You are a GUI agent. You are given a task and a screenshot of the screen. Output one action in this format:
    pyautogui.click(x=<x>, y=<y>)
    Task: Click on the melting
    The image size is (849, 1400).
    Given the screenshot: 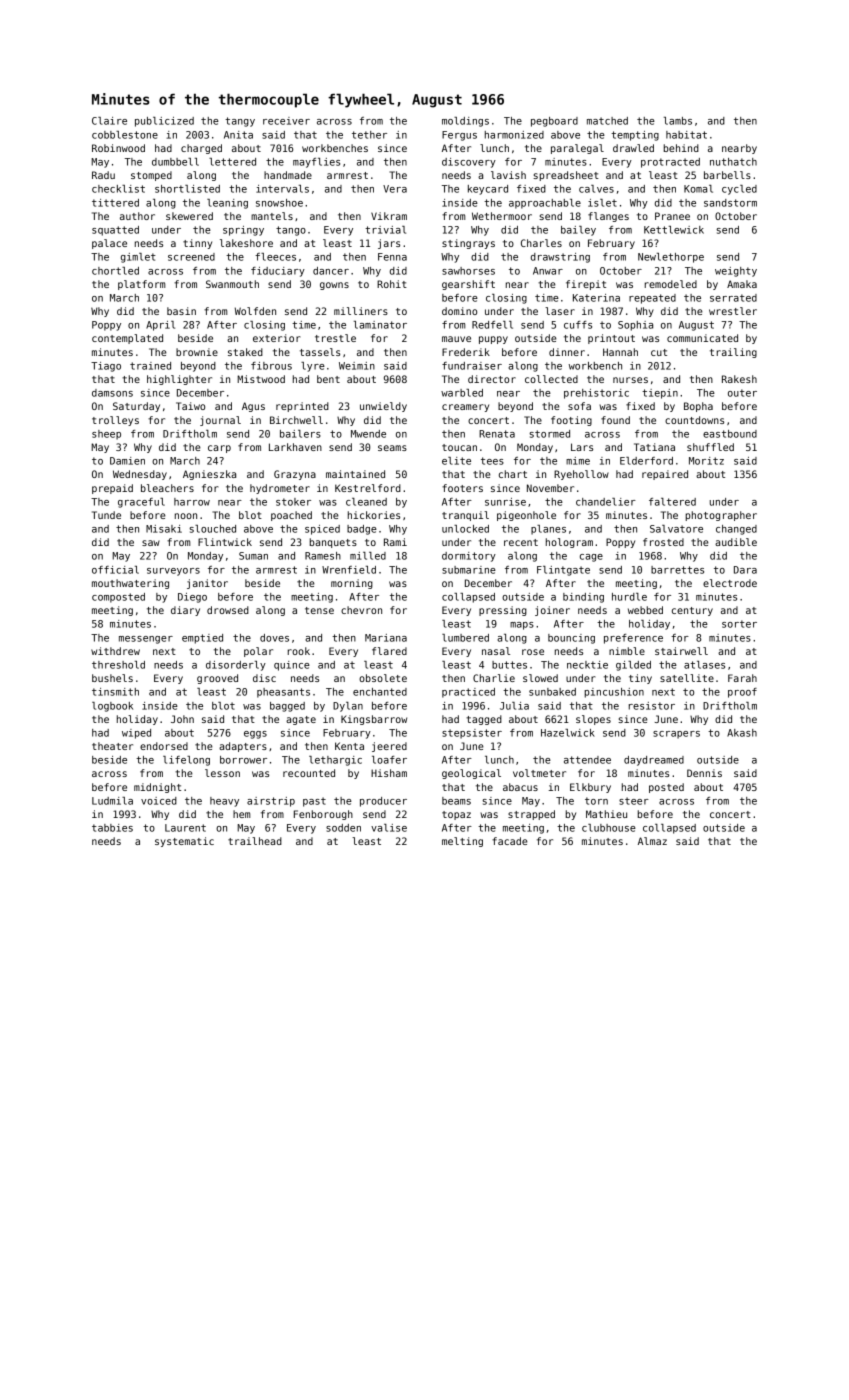 What is the action you would take?
    pyautogui.click(x=462, y=842)
